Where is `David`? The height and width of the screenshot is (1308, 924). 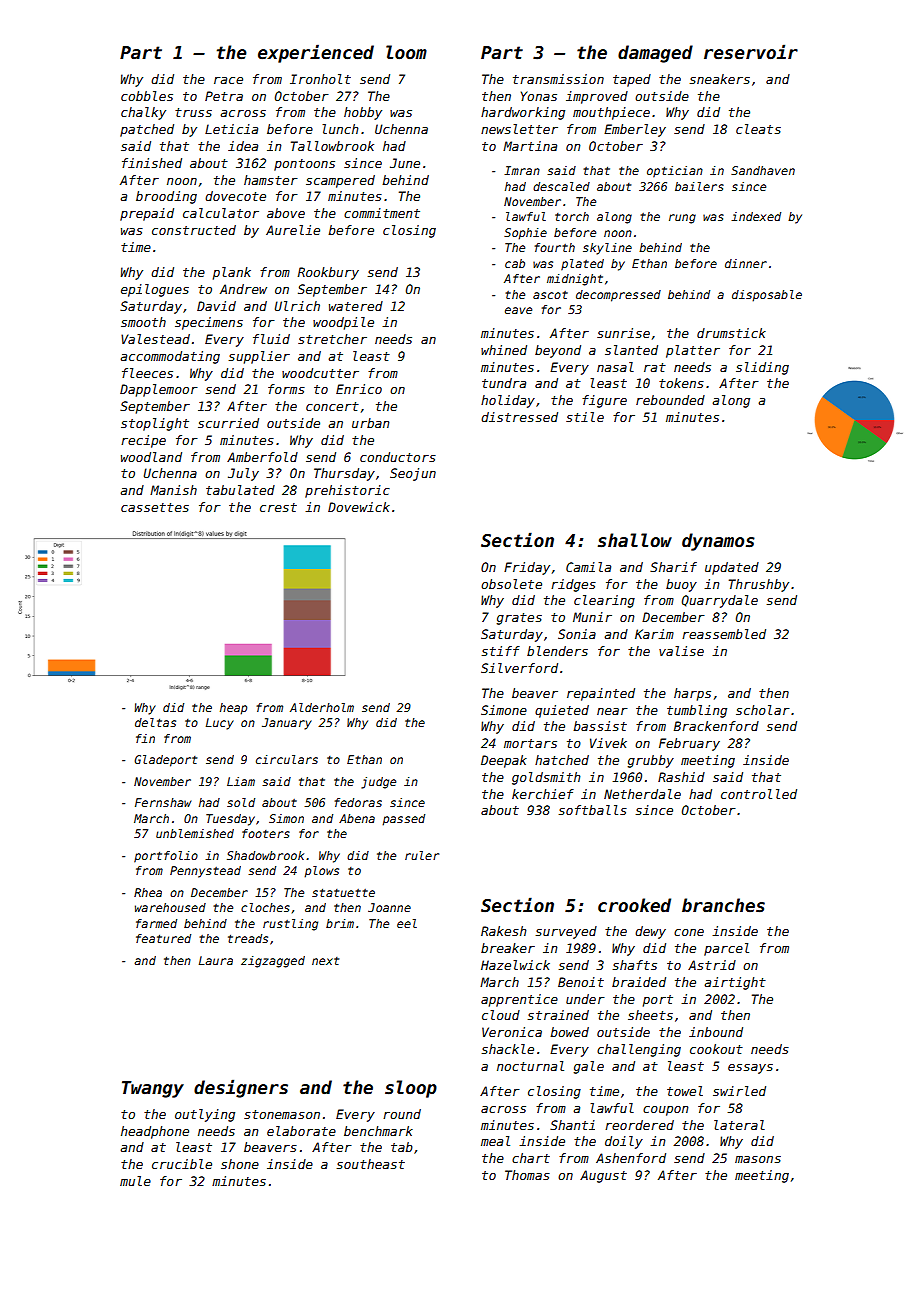
David is located at coordinates (216, 306).
